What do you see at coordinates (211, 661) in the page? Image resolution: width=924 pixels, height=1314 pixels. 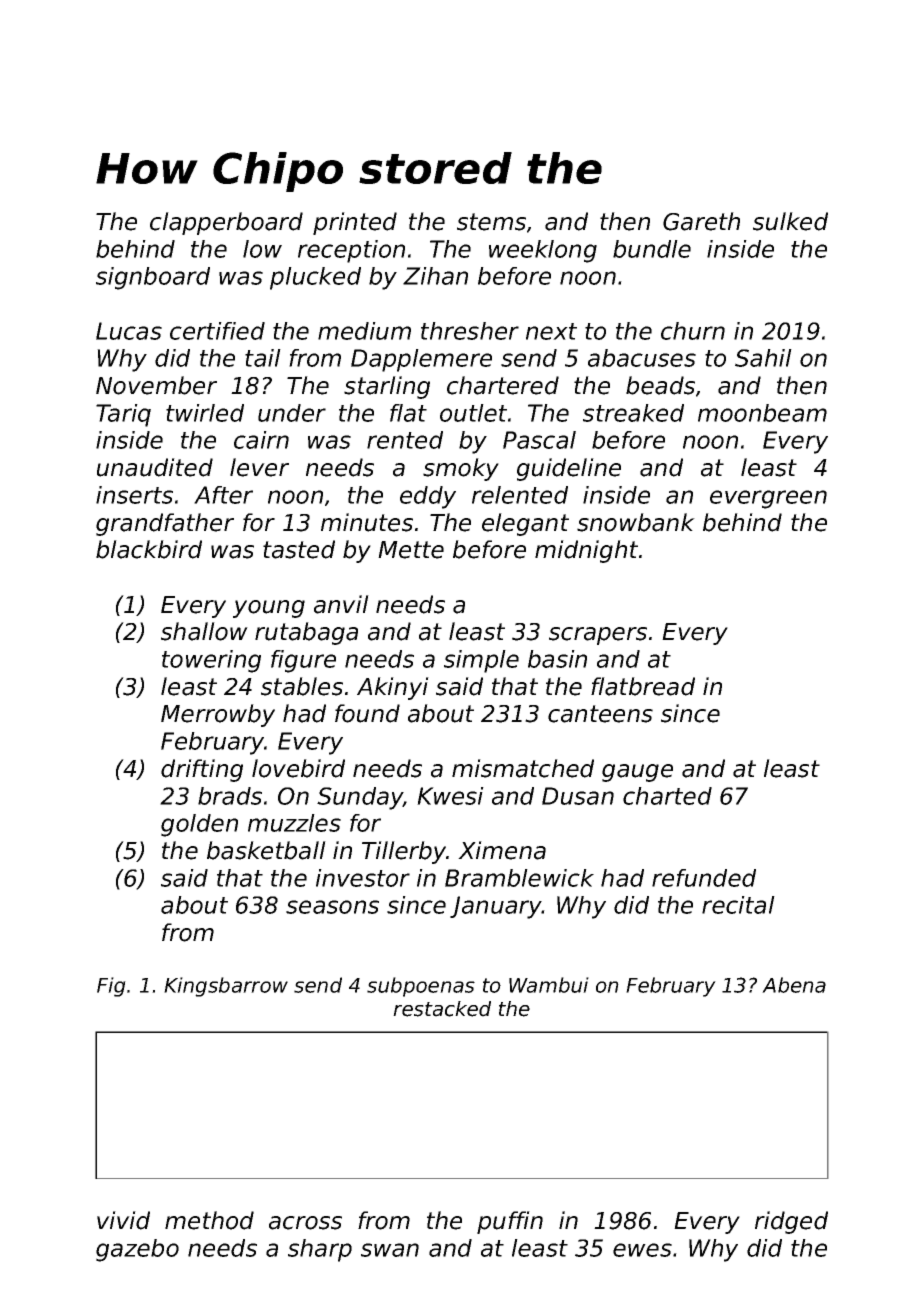 I see `towering` at bounding box center [211, 661].
